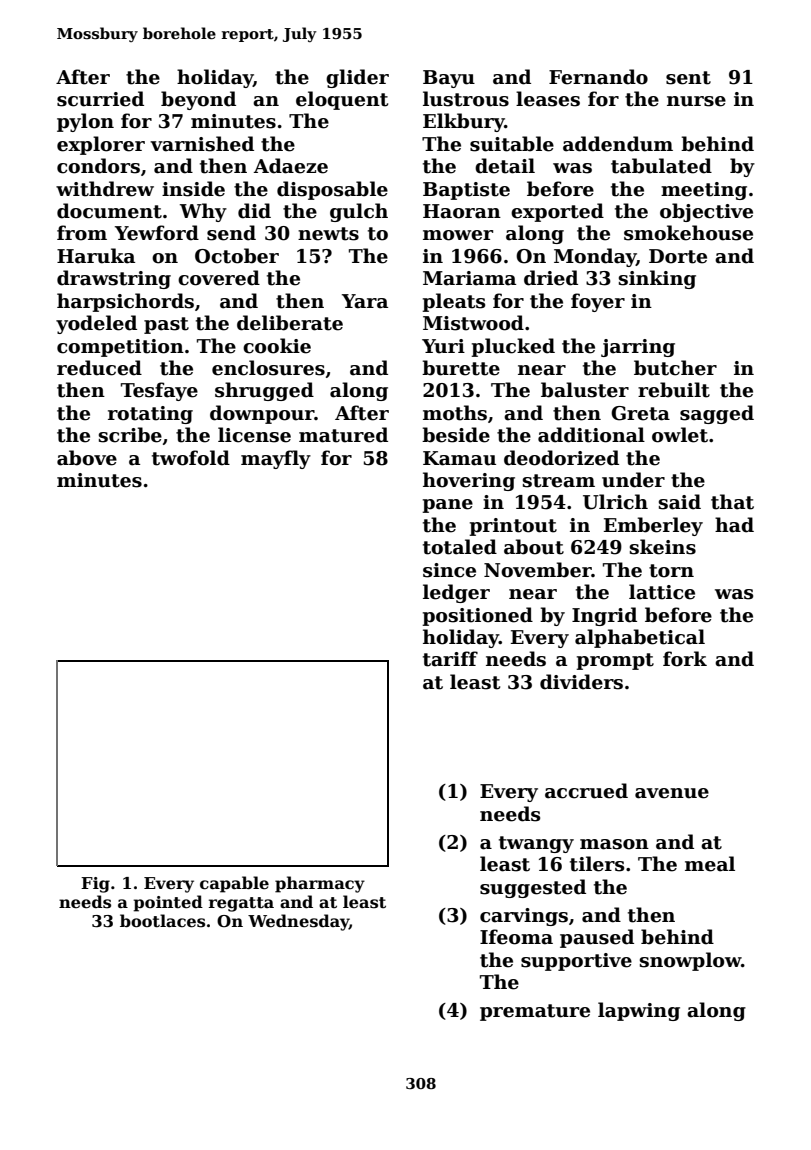 The height and width of the document is (1150, 811). What do you see at coordinates (87, 458) in the document?
I see `above` at bounding box center [87, 458].
